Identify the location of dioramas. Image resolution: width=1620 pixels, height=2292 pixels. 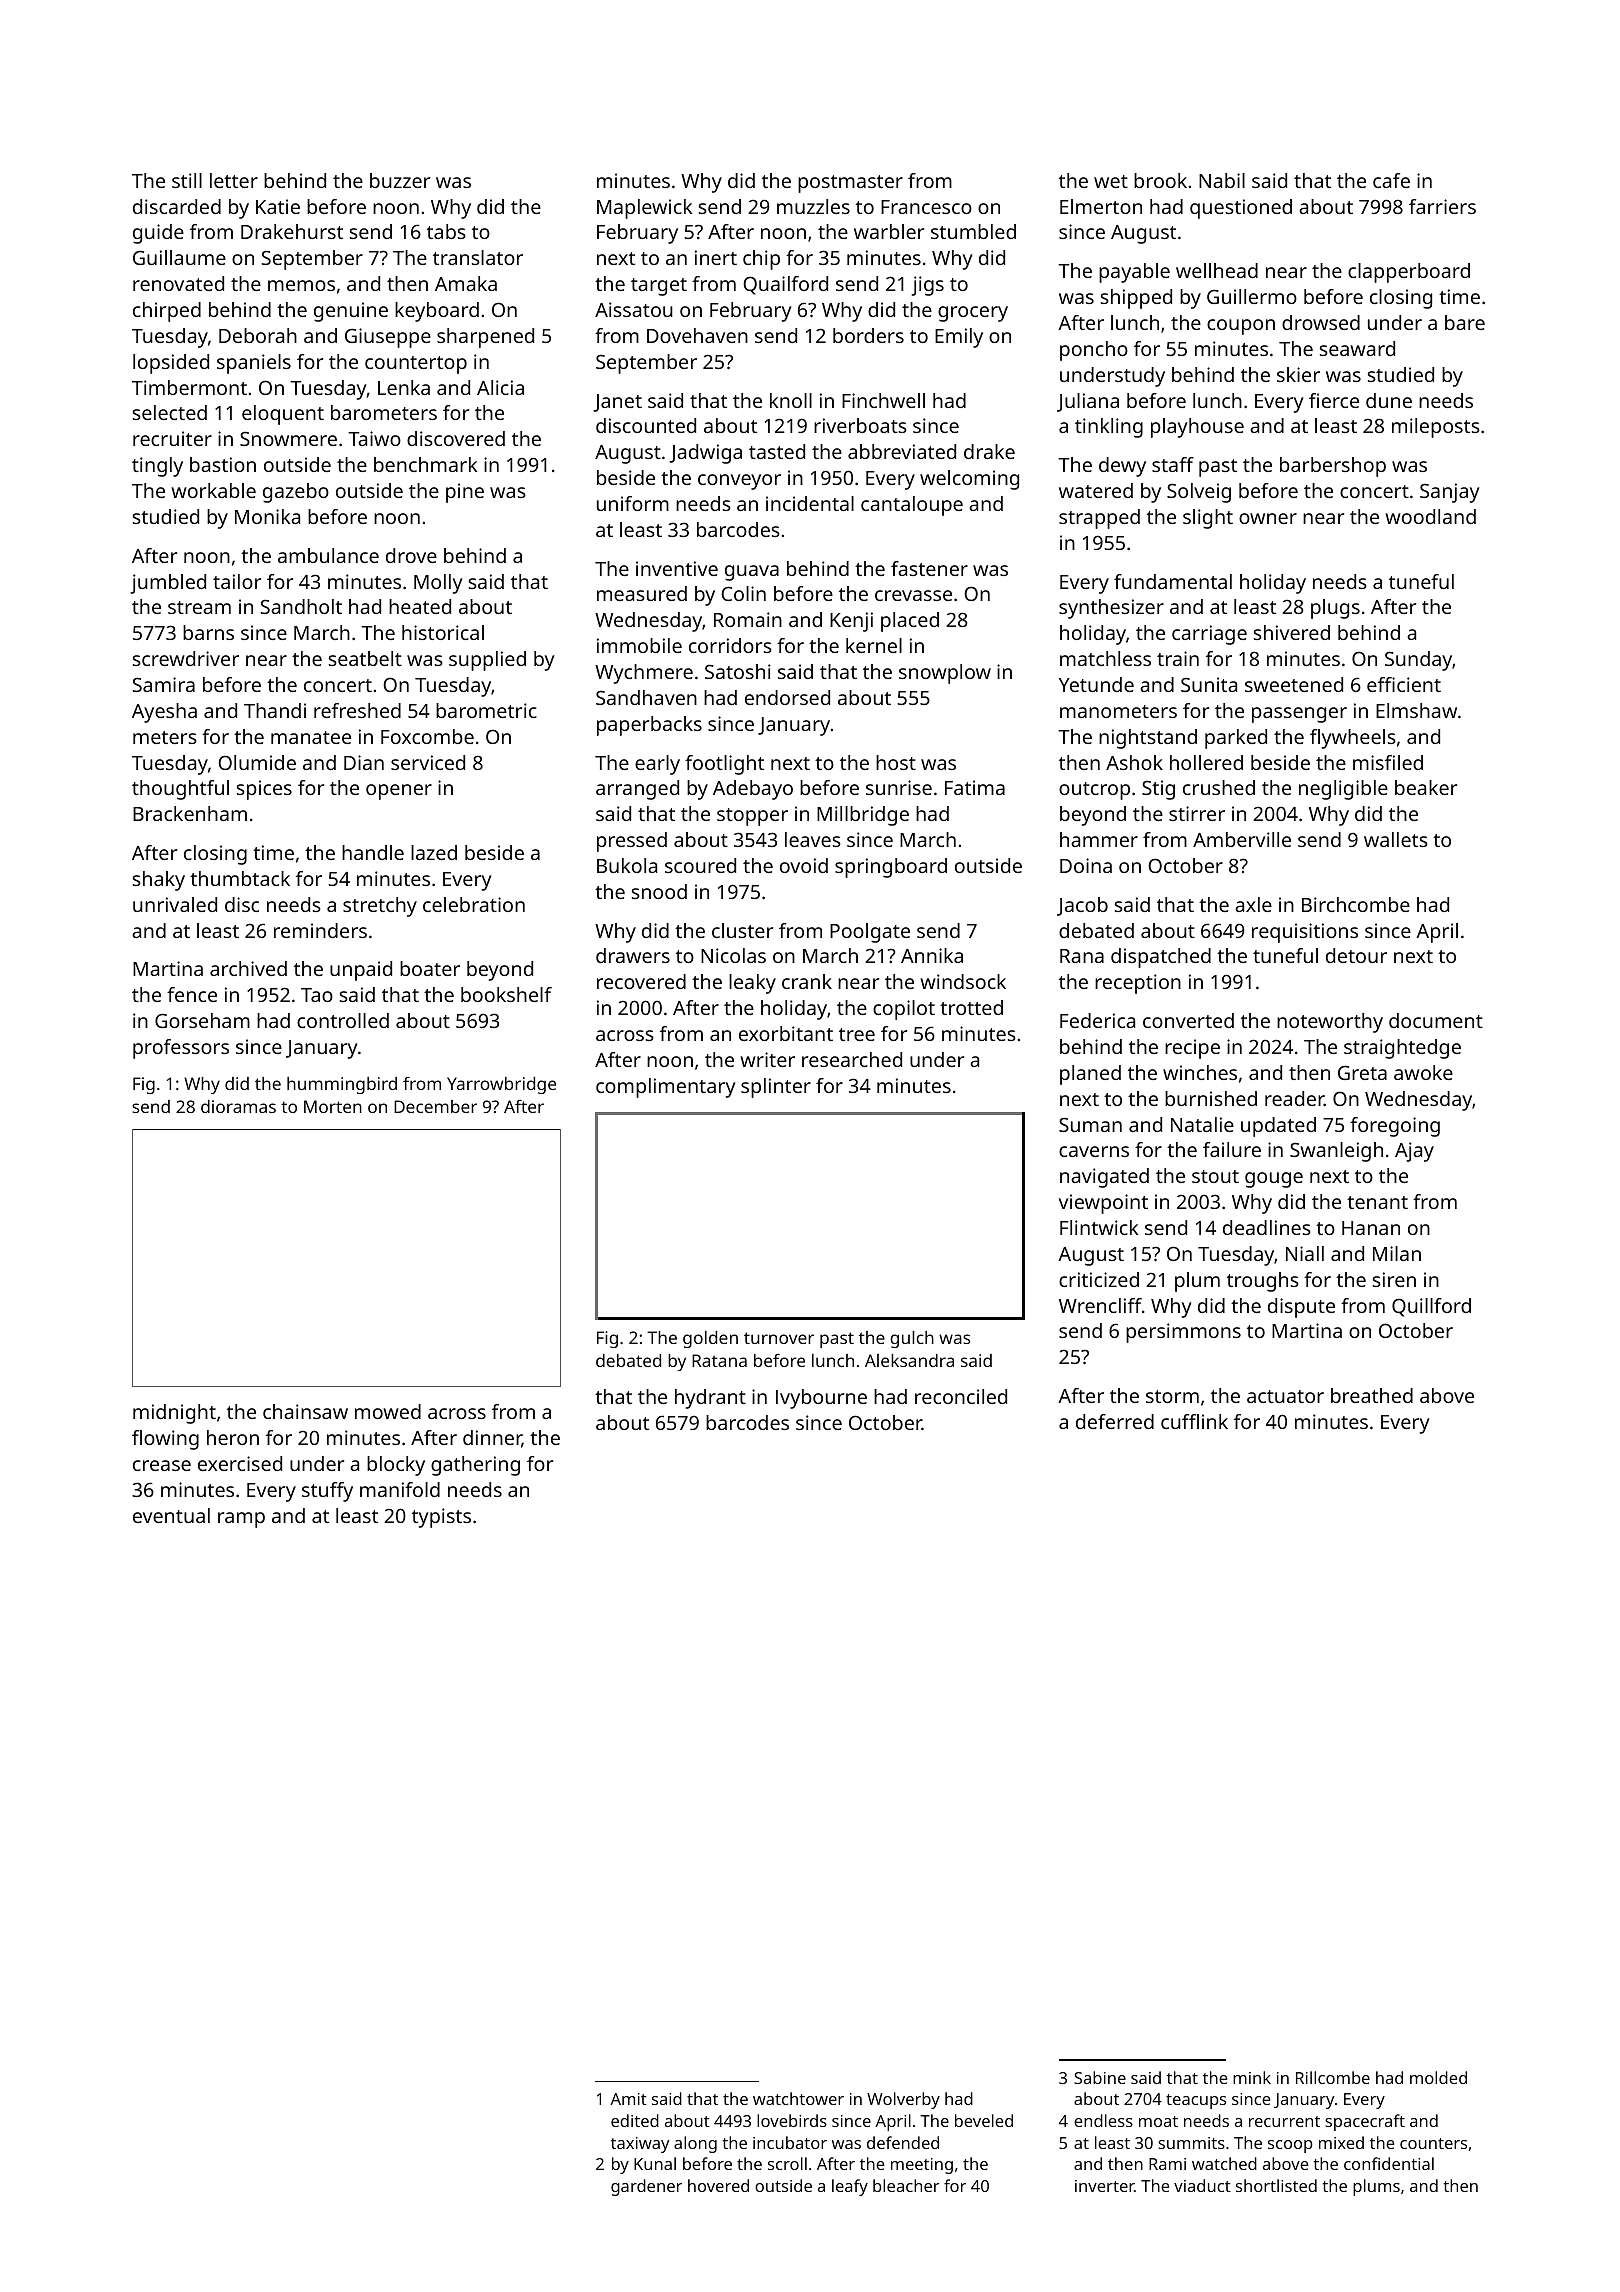
(238, 1106).
